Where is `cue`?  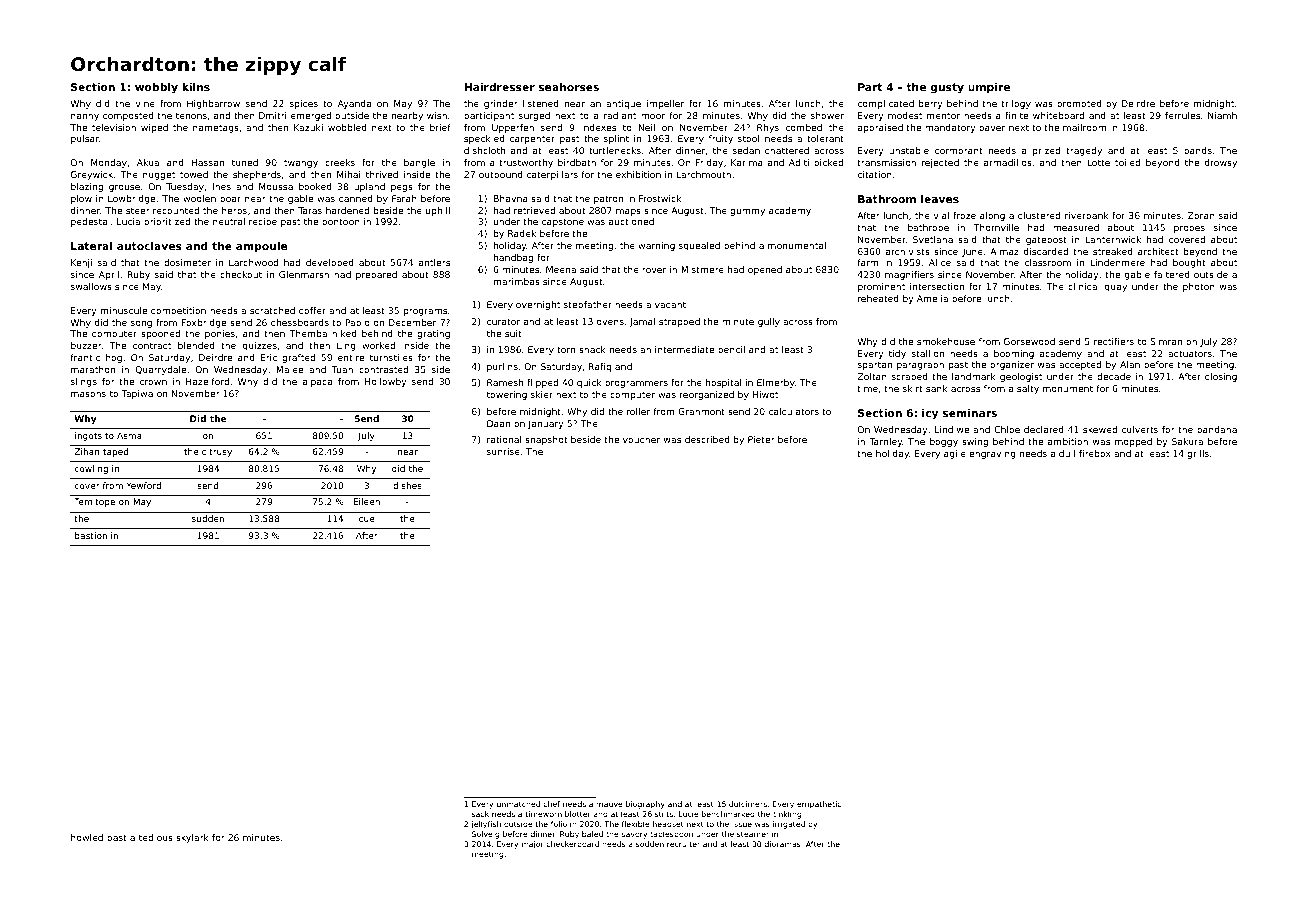
cue is located at coordinates (366, 519).
